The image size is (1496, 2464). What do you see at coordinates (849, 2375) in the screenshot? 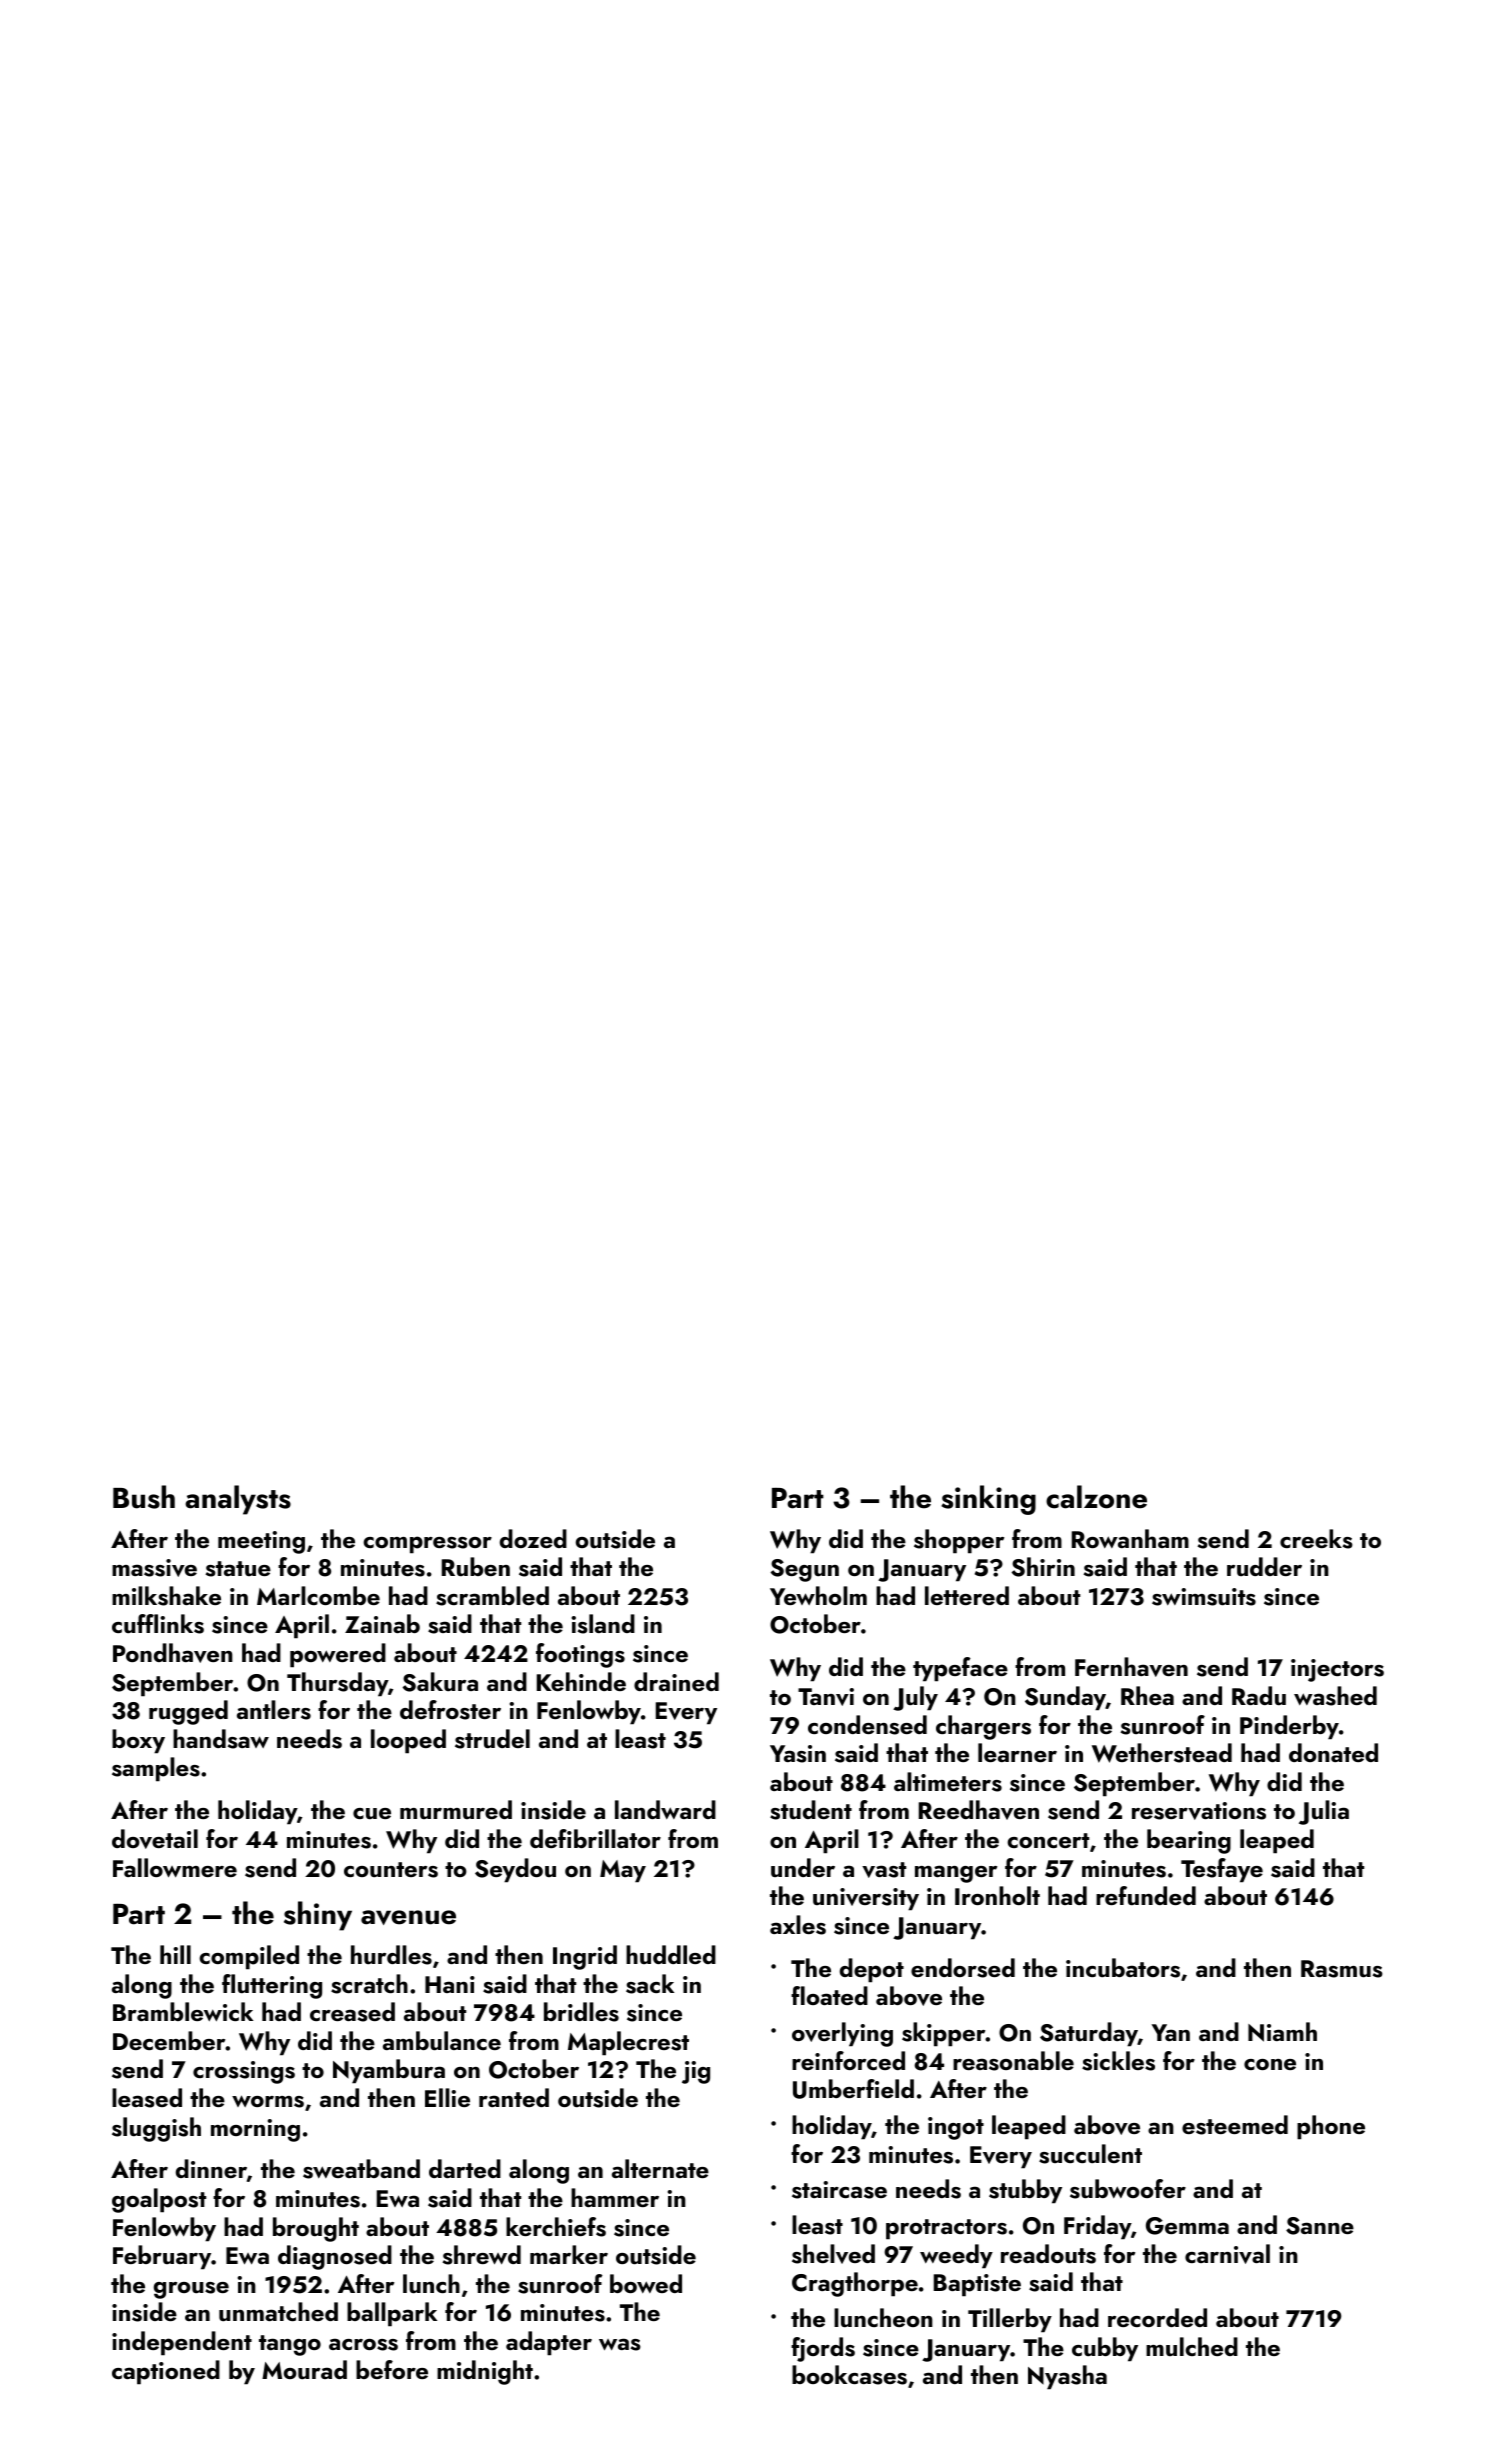
I see `bookcases` at bounding box center [849, 2375].
